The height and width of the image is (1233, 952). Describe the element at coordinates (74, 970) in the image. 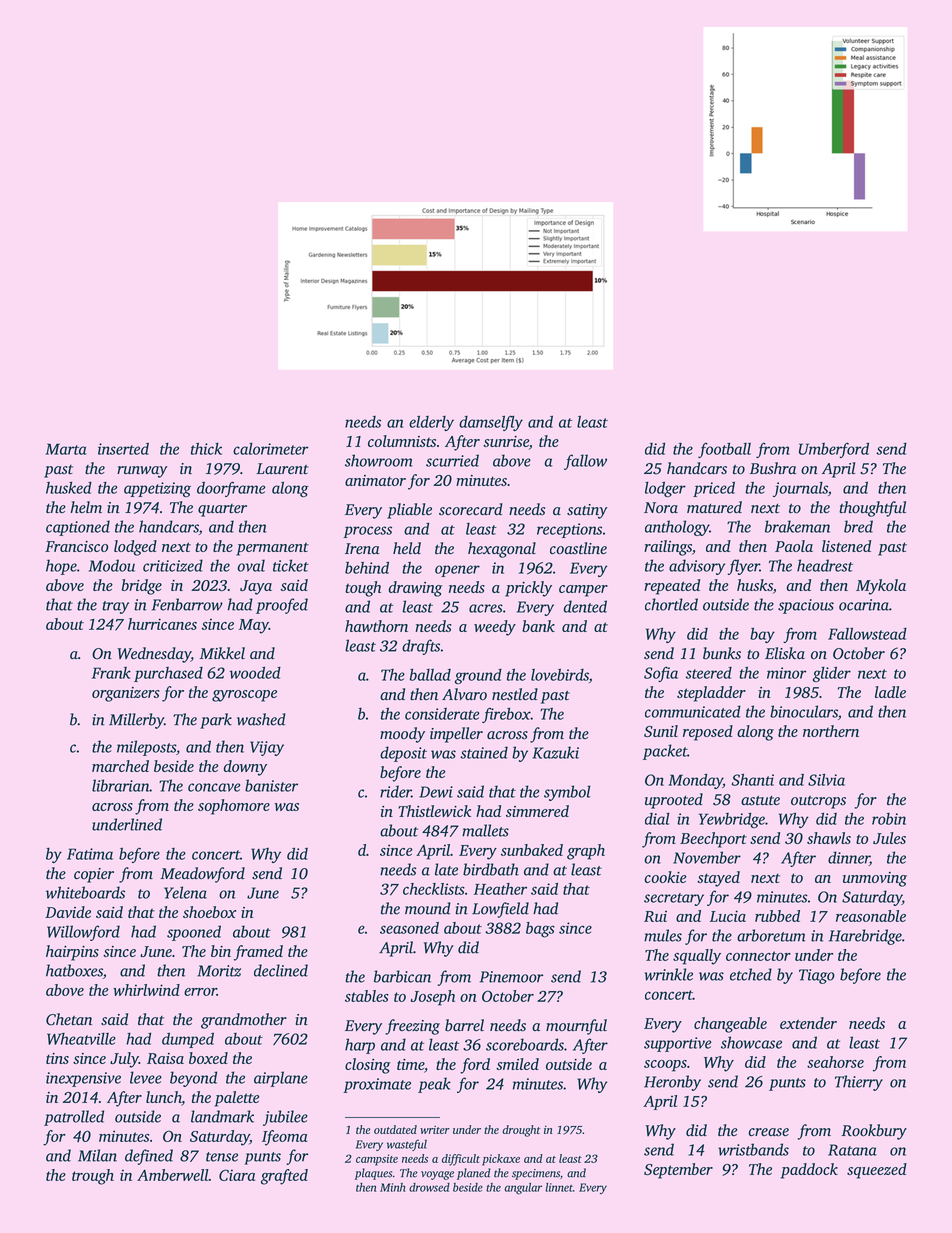

I see `hatboxes` at that location.
